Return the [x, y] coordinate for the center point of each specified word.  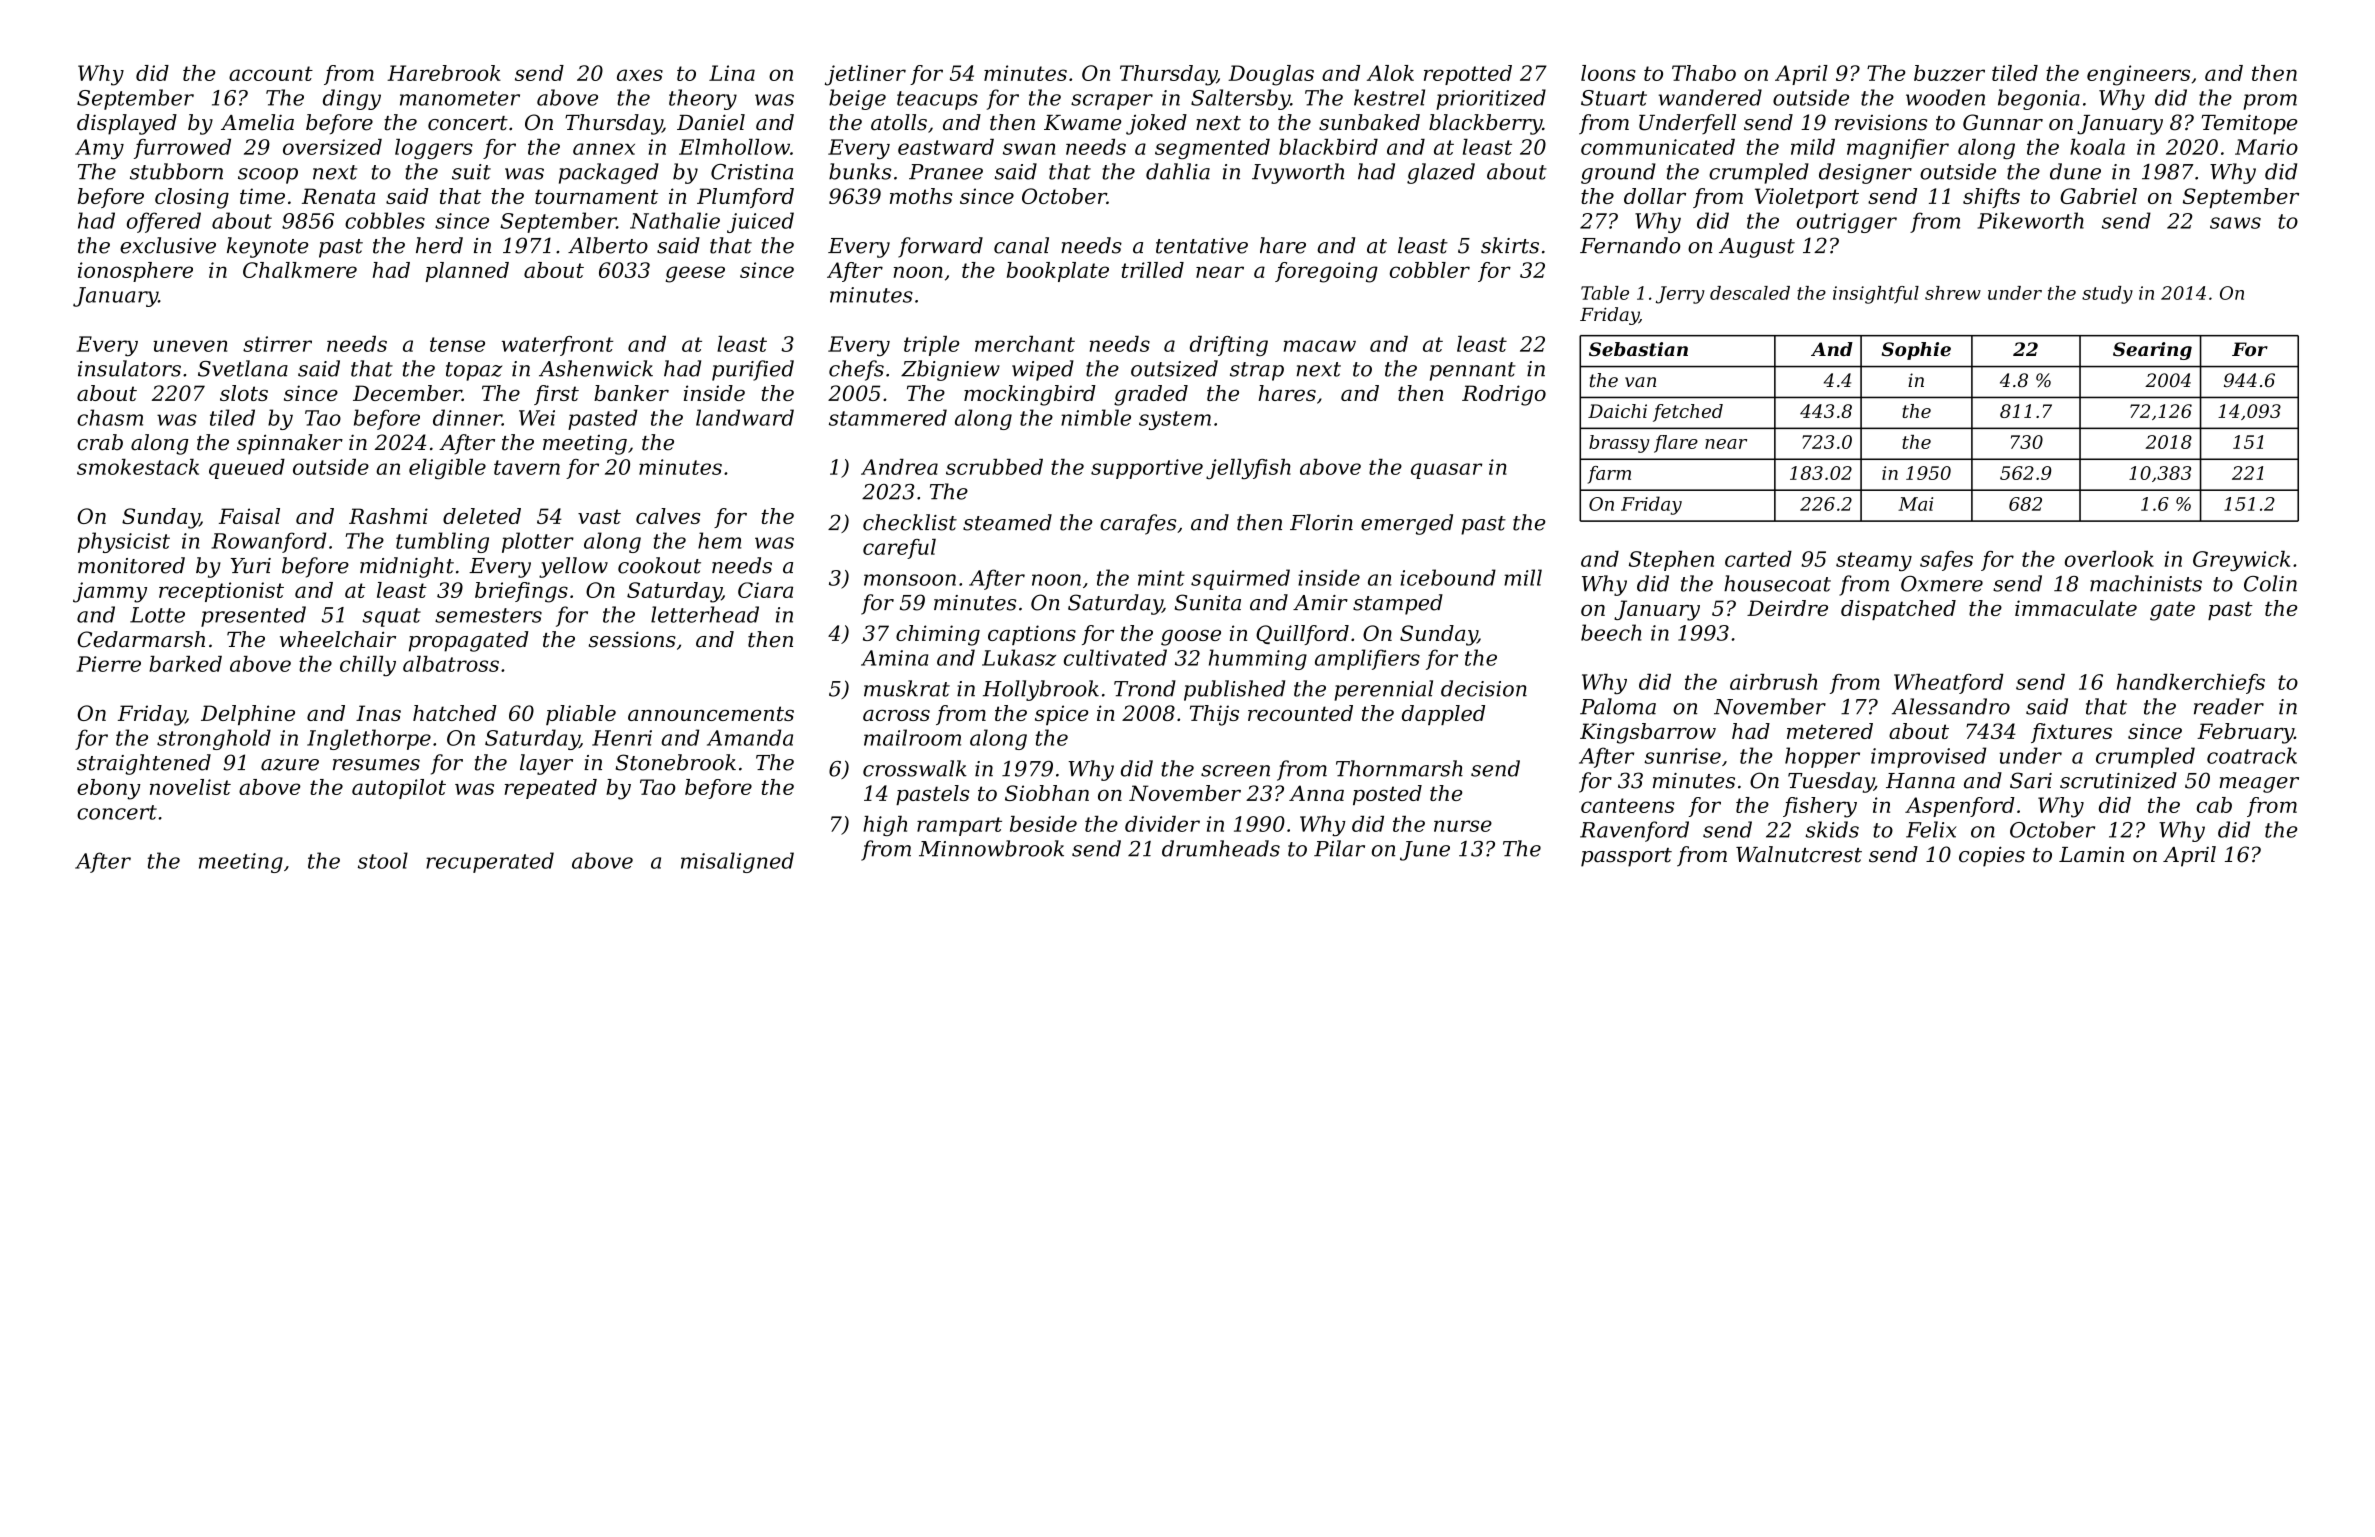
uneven [190, 346]
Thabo [1704, 73]
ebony [109, 789]
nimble [1096, 417]
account [271, 73]
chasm [110, 417]
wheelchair [338, 639]
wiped [1043, 370]
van [1640, 382]
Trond [1145, 688]
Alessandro [1951, 706]
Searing [2152, 351]
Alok [1390, 73]
